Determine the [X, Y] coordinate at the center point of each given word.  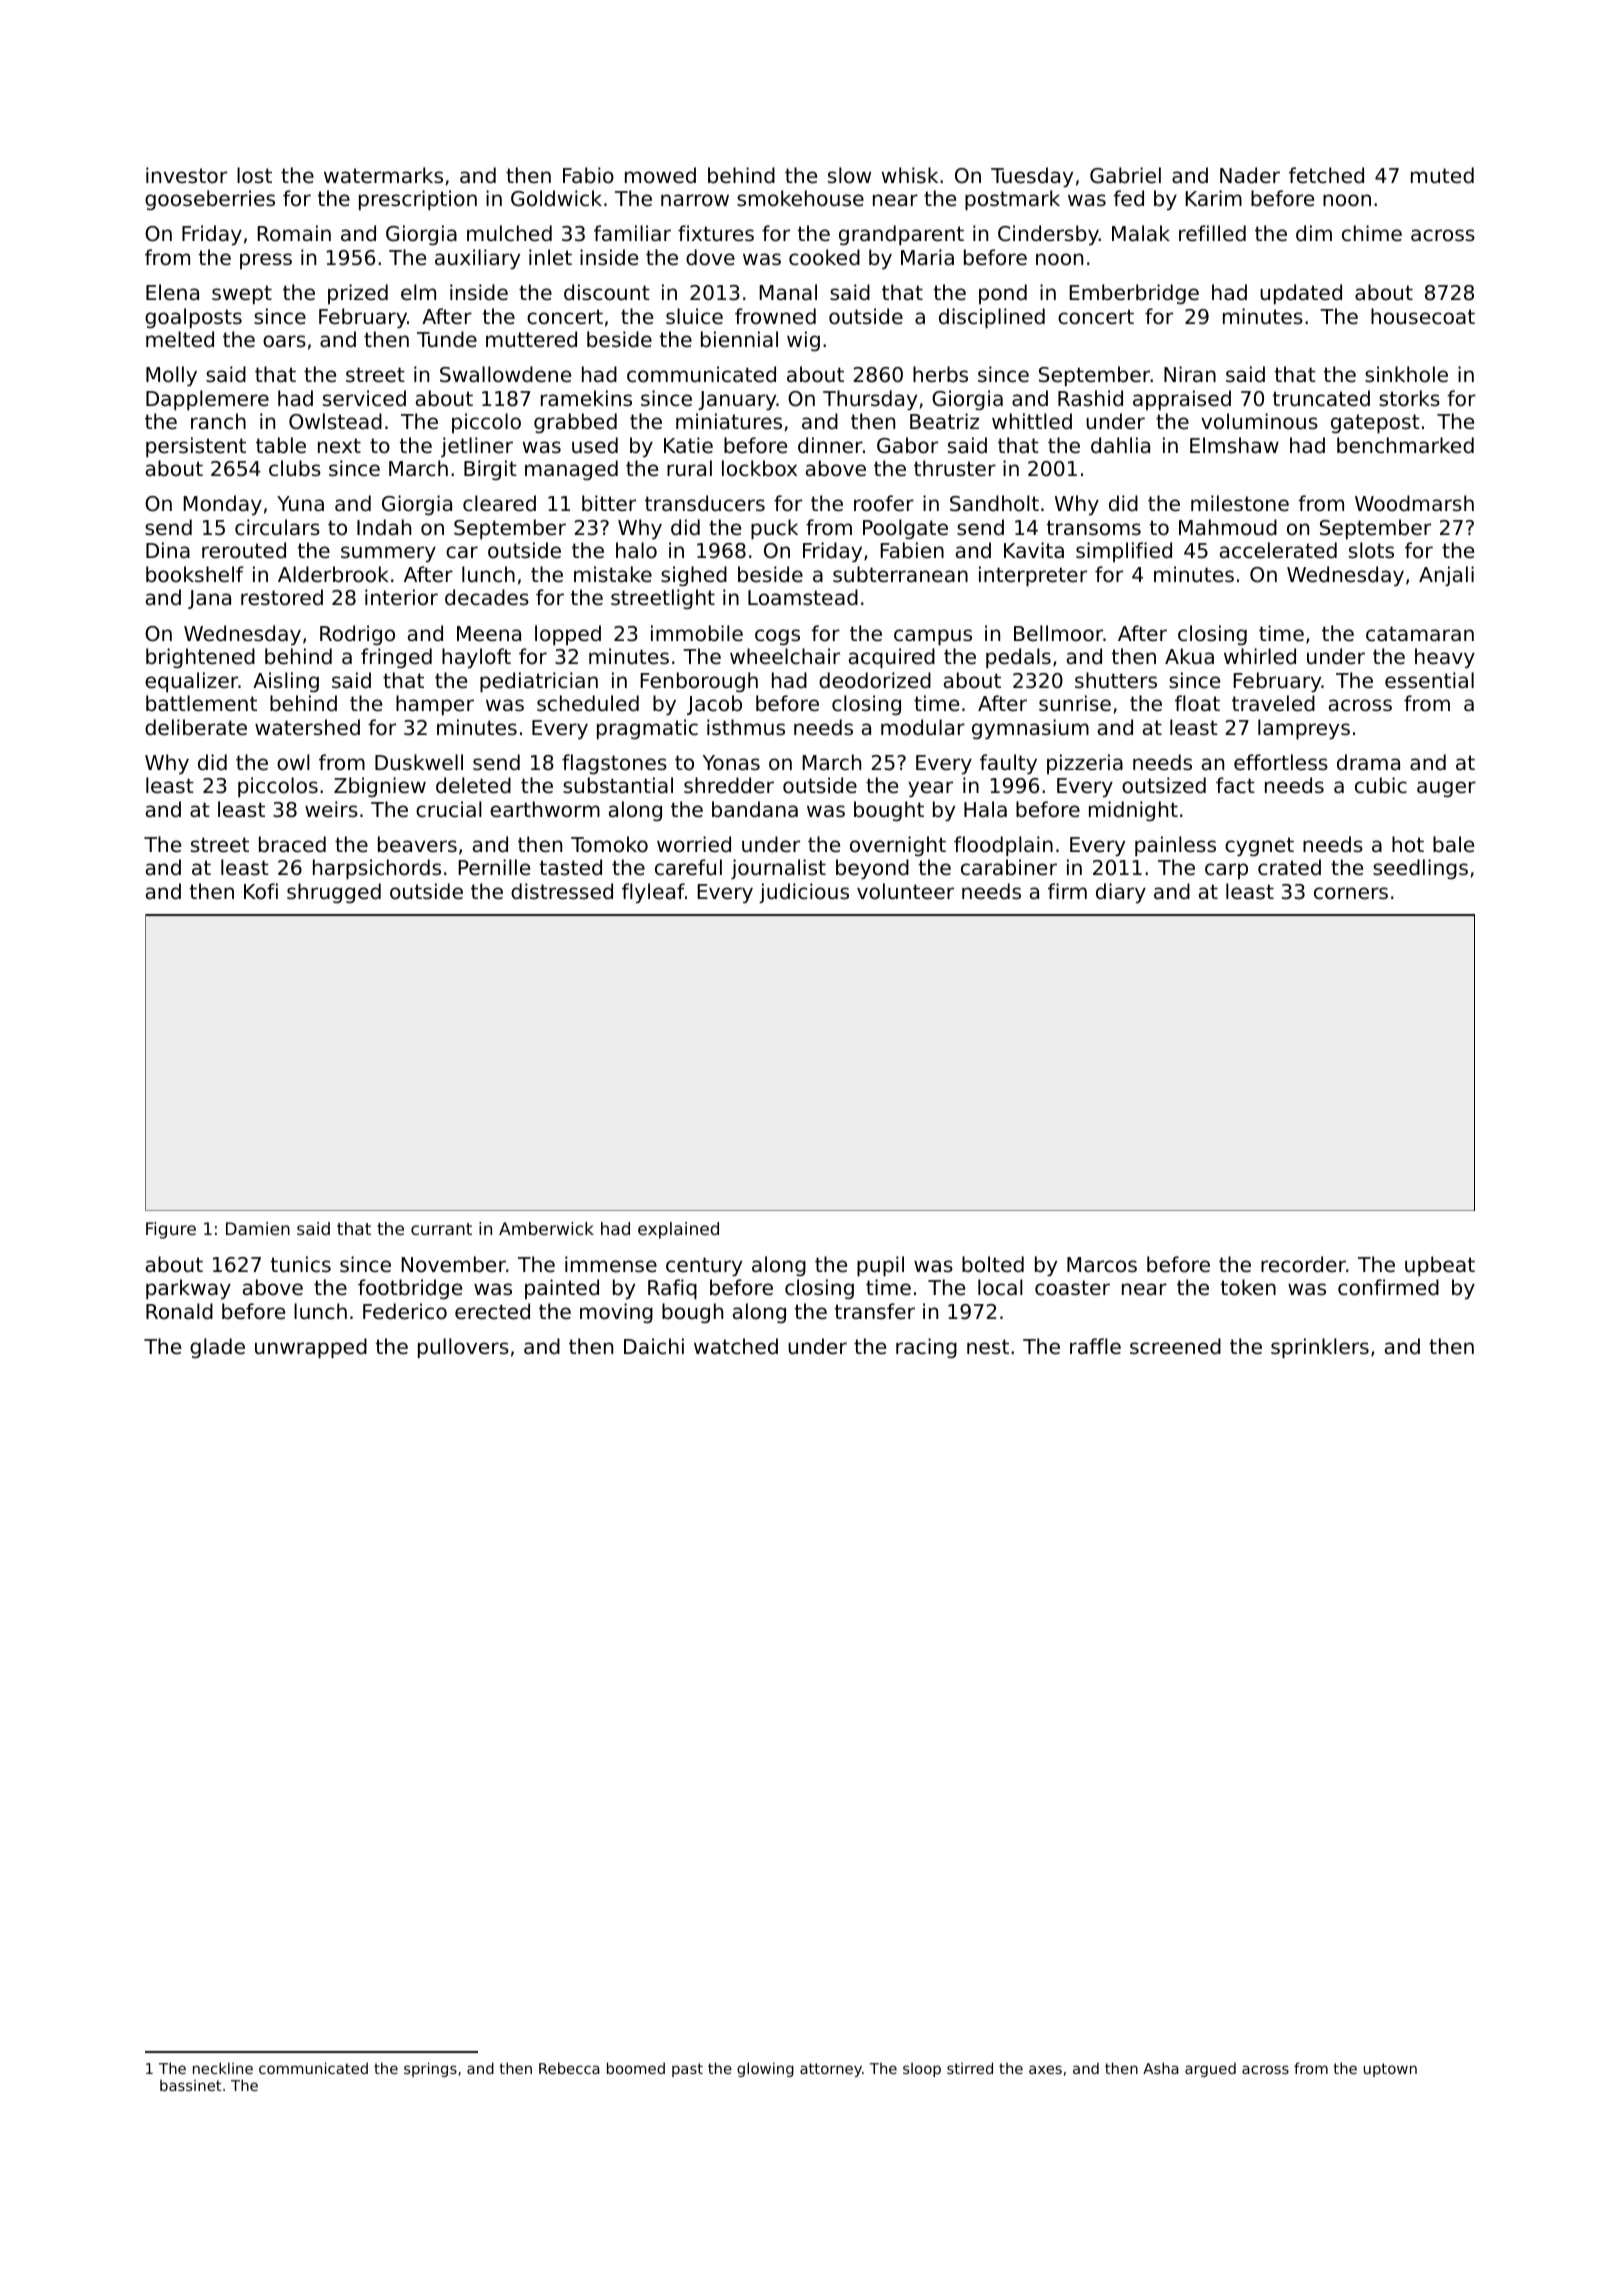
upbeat [1440, 1266]
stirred [970, 2068]
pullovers [463, 1348]
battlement [201, 703]
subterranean [900, 574]
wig [803, 341]
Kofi [261, 891]
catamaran [1420, 634]
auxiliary [477, 259]
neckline [223, 2068]
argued [1210, 2070]
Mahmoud [1228, 527]
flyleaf [653, 893]
